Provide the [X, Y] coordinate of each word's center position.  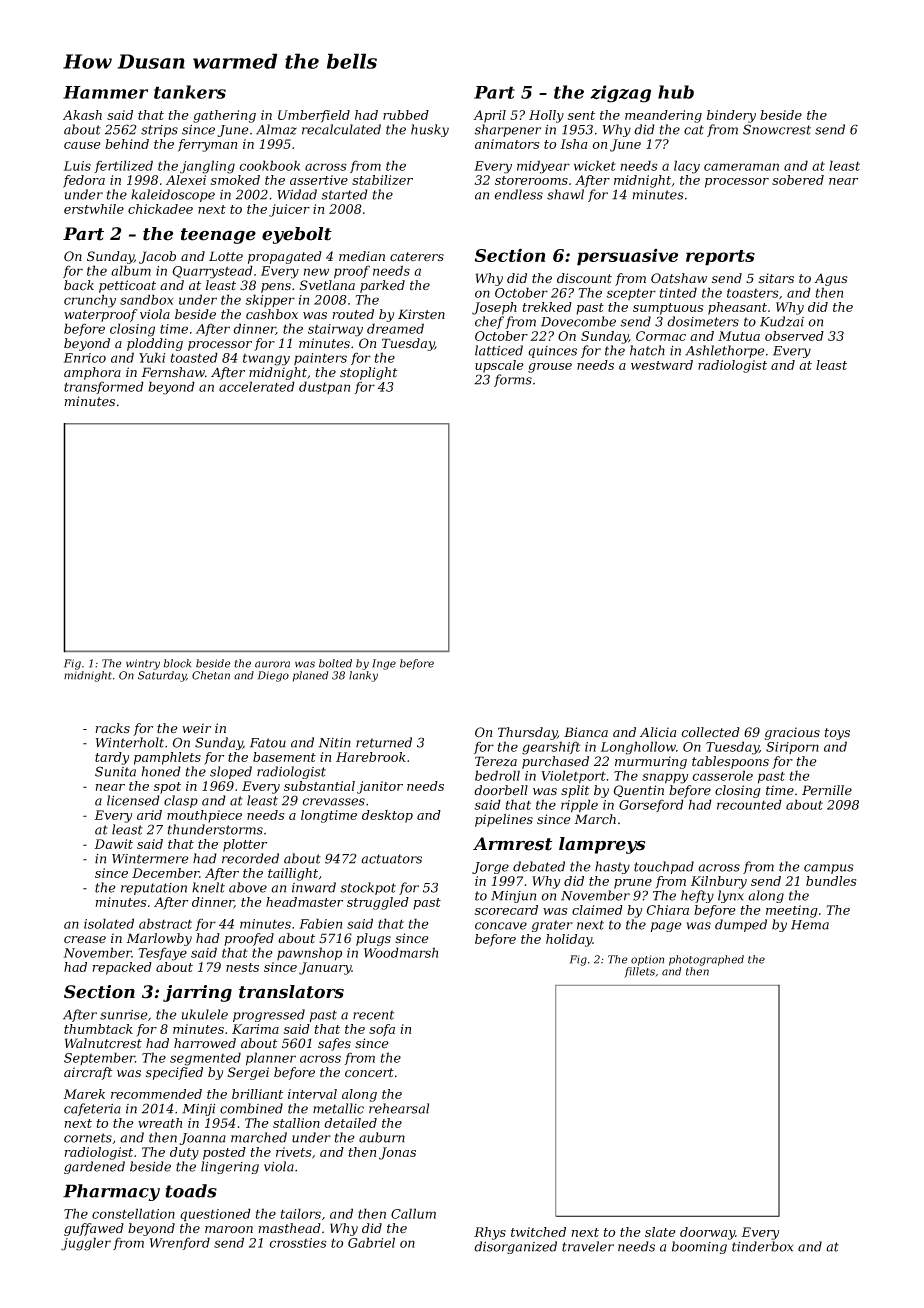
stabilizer [382, 180]
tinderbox [763, 1246]
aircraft [88, 1073]
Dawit [113, 844]
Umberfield [314, 116]
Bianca [586, 732]
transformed [104, 387]
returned [384, 742]
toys [837, 734]
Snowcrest [777, 129]
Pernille [827, 790]
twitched [538, 1232]
